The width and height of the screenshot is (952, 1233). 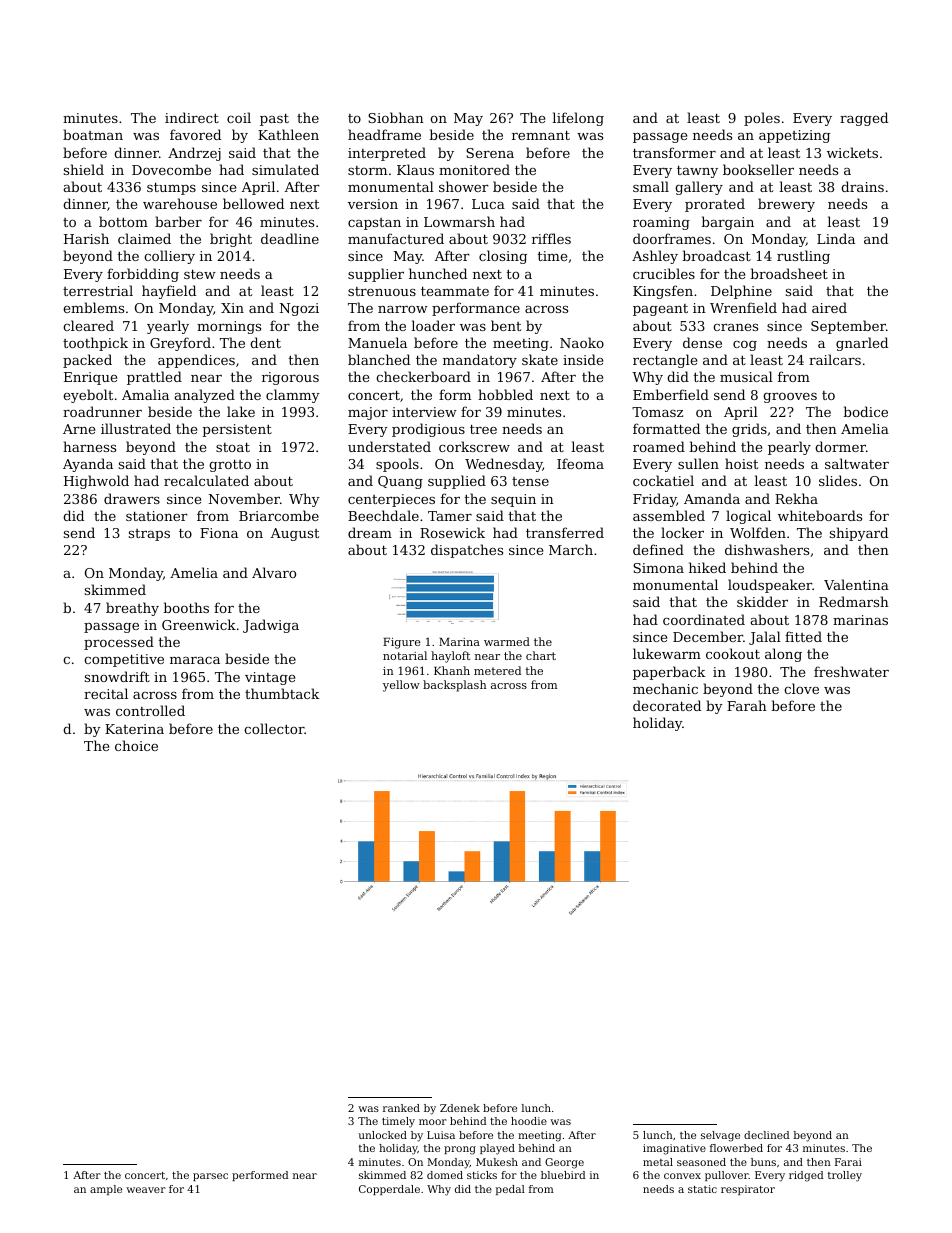 I want to click on bookseller, so click(x=758, y=169).
